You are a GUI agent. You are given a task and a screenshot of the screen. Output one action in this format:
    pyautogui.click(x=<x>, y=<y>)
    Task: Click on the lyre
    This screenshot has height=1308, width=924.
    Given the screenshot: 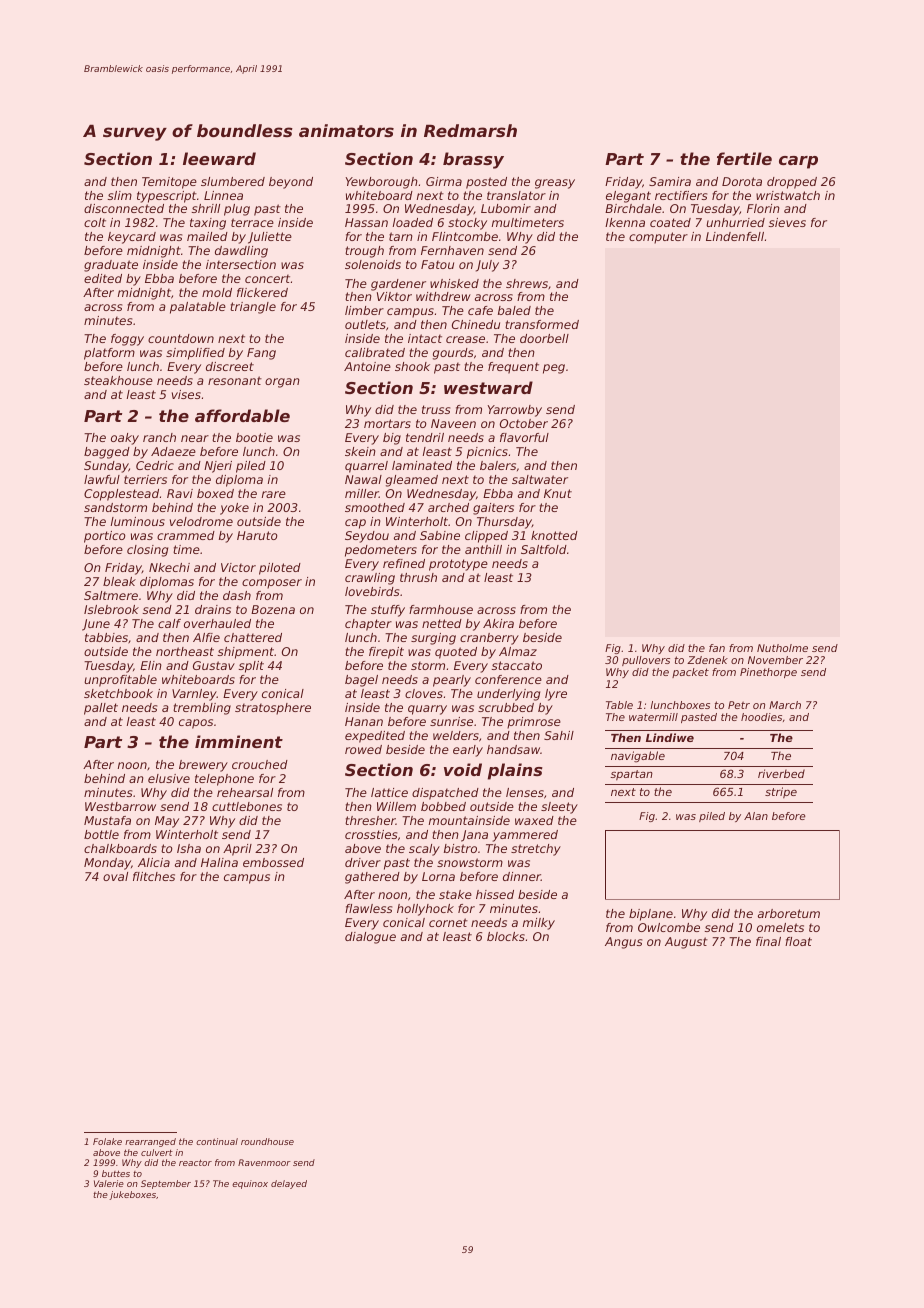 What is the action you would take?
    pyautogui.click(x=556, y=695)
